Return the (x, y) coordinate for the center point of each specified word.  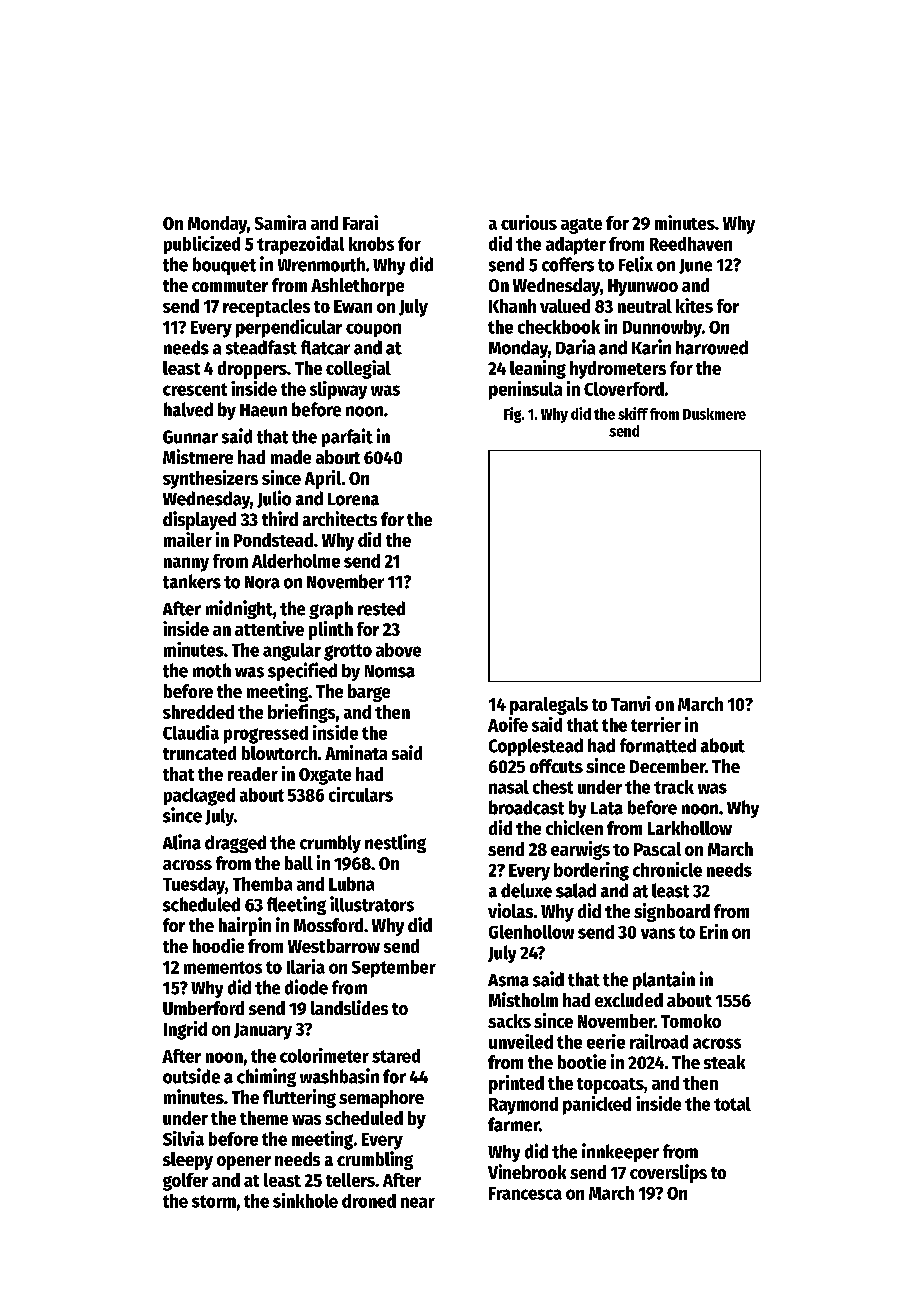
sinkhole (305, 1200)
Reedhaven (691, 244)
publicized (202, 245)
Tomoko (691, 1021)
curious (529, 222)
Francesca (525, 1193)
